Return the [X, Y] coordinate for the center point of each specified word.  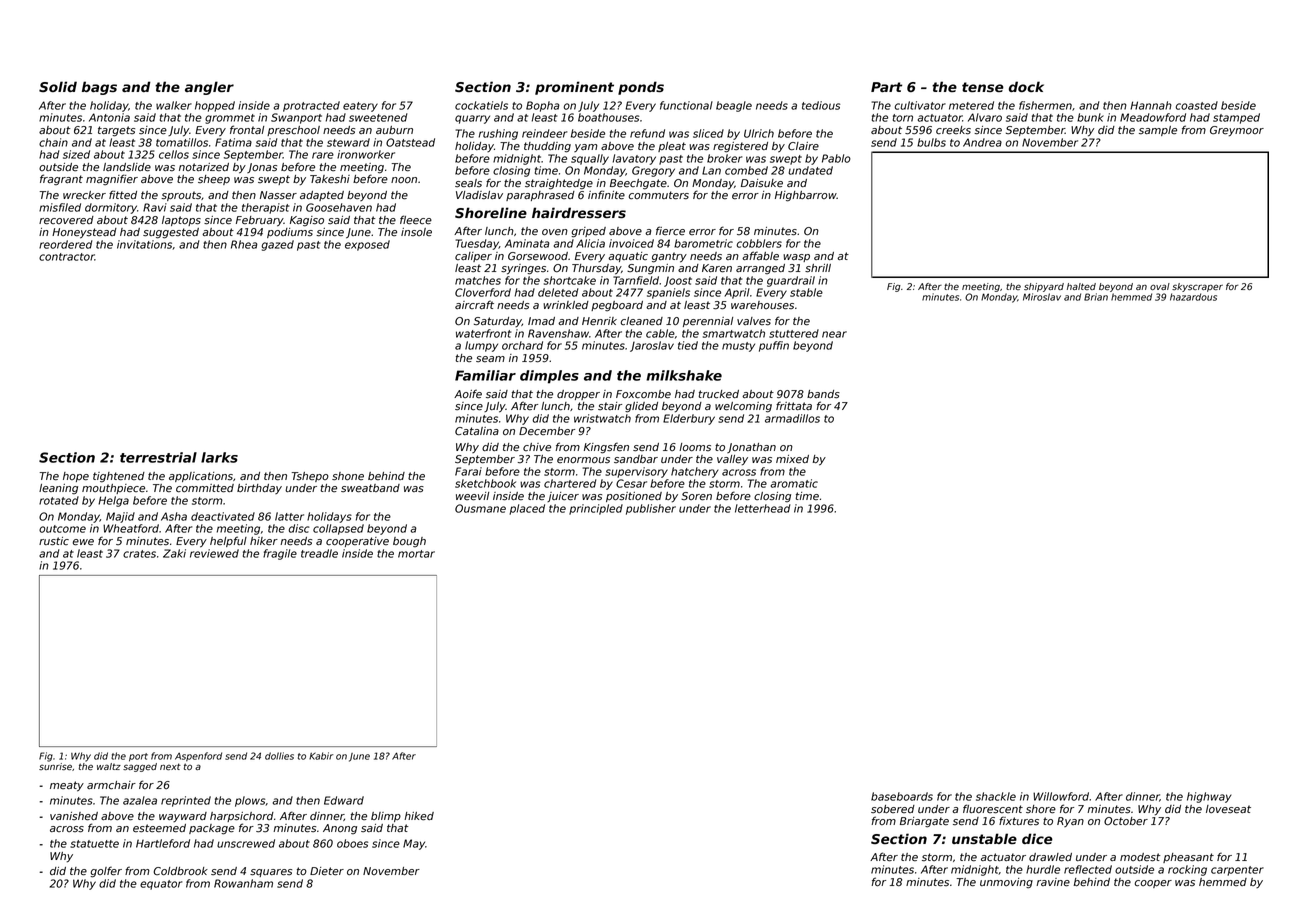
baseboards [902, 796]
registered [740, 147]
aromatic [794, 483]
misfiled [60, 207]
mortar [416, 554]
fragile [280, 554]
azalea [140, 800]
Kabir [321, 756]
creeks [953, 130]
